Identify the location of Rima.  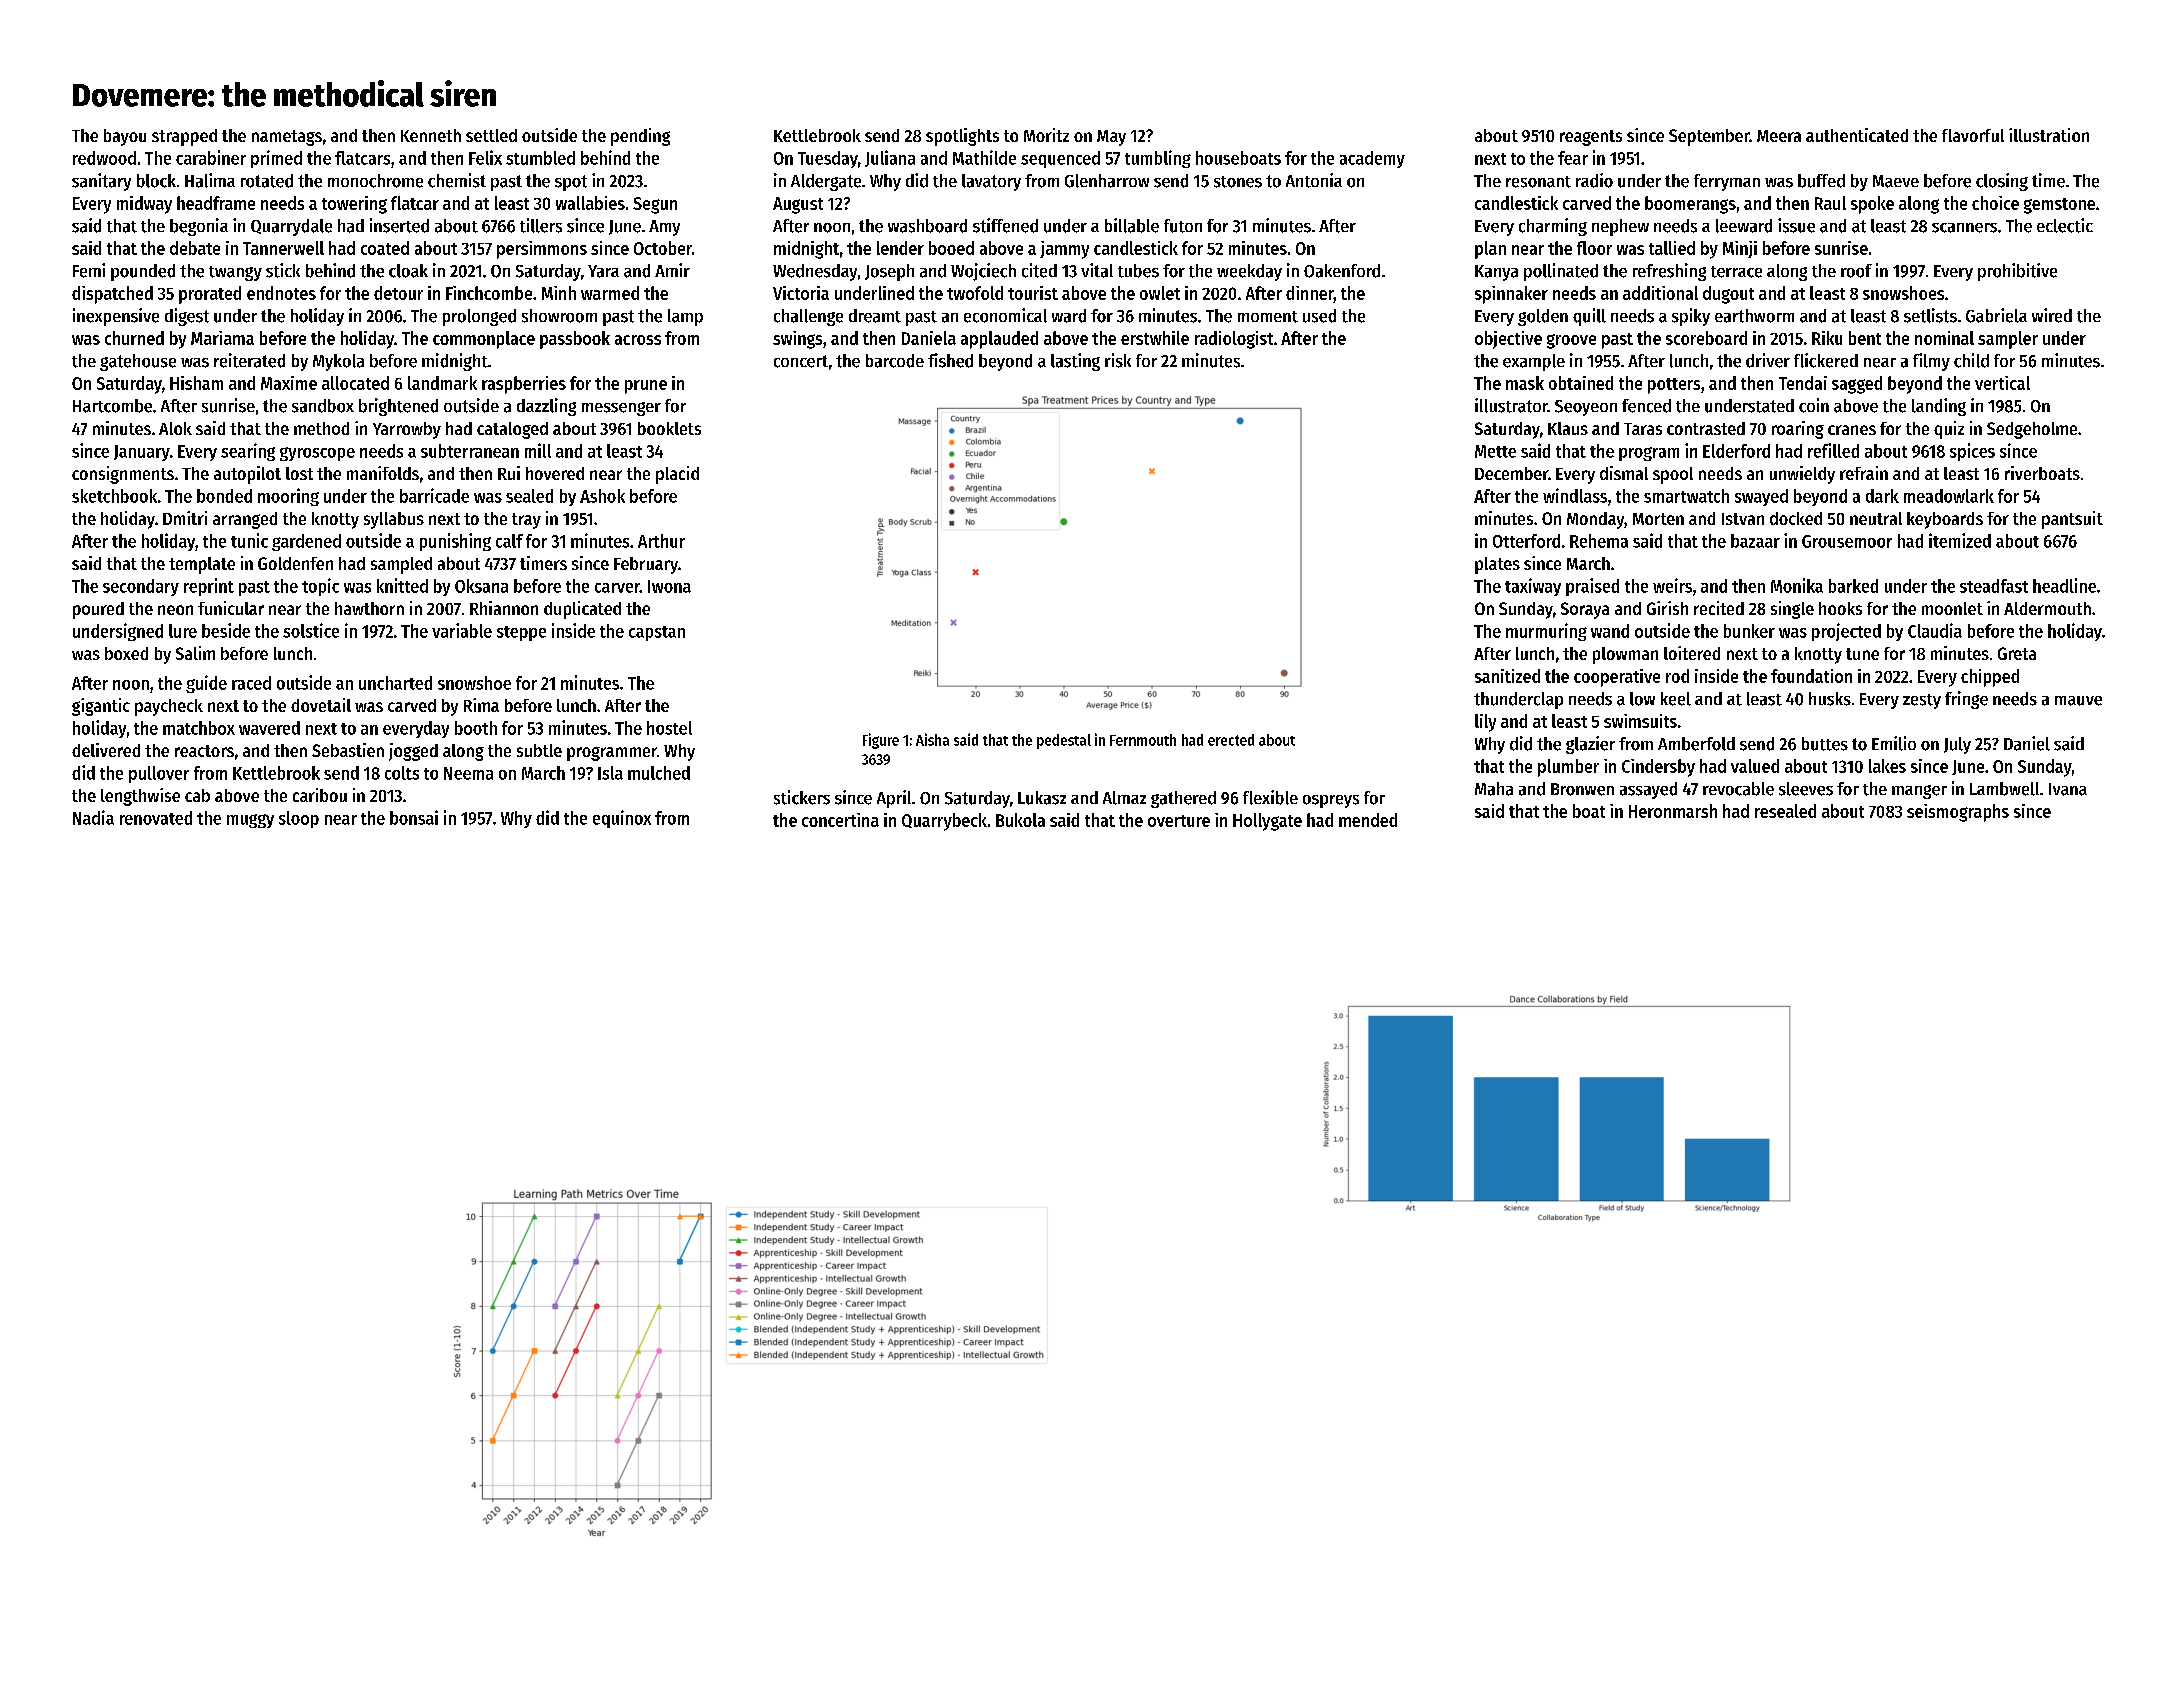
(481, 705).
